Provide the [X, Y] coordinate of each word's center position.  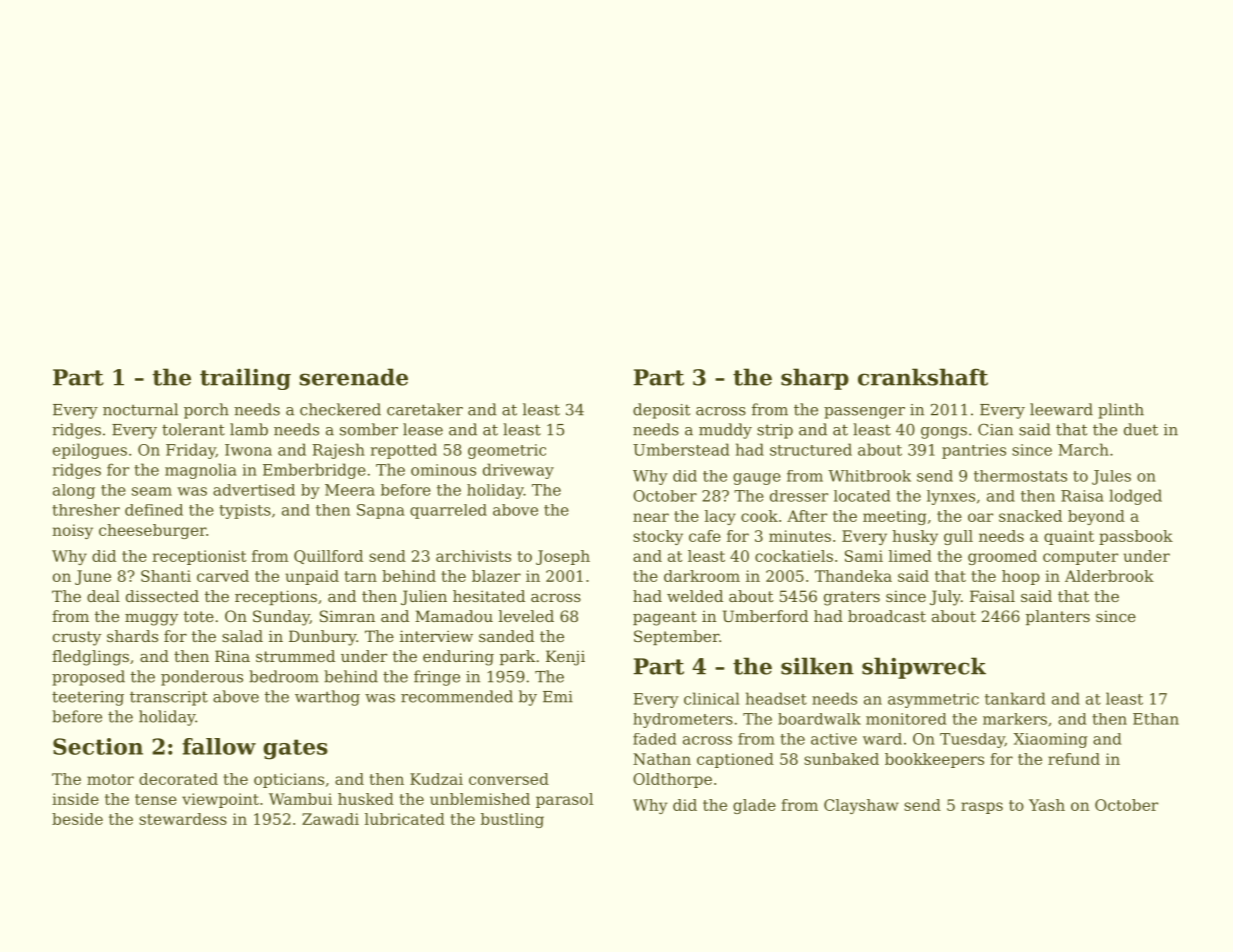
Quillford [328, 557]
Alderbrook [1109, 576]
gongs [944, 433]
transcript [169, 698]
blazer [496, 576]
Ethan [1156, 719]
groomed [1002, 557]
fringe [437, 678]
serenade [353, 377]
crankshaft [923, 377]
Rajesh [338, 451]
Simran [347, 616]
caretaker [425, 409]
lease [423, 429]
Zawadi [330, 819]
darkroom [702, 576]
